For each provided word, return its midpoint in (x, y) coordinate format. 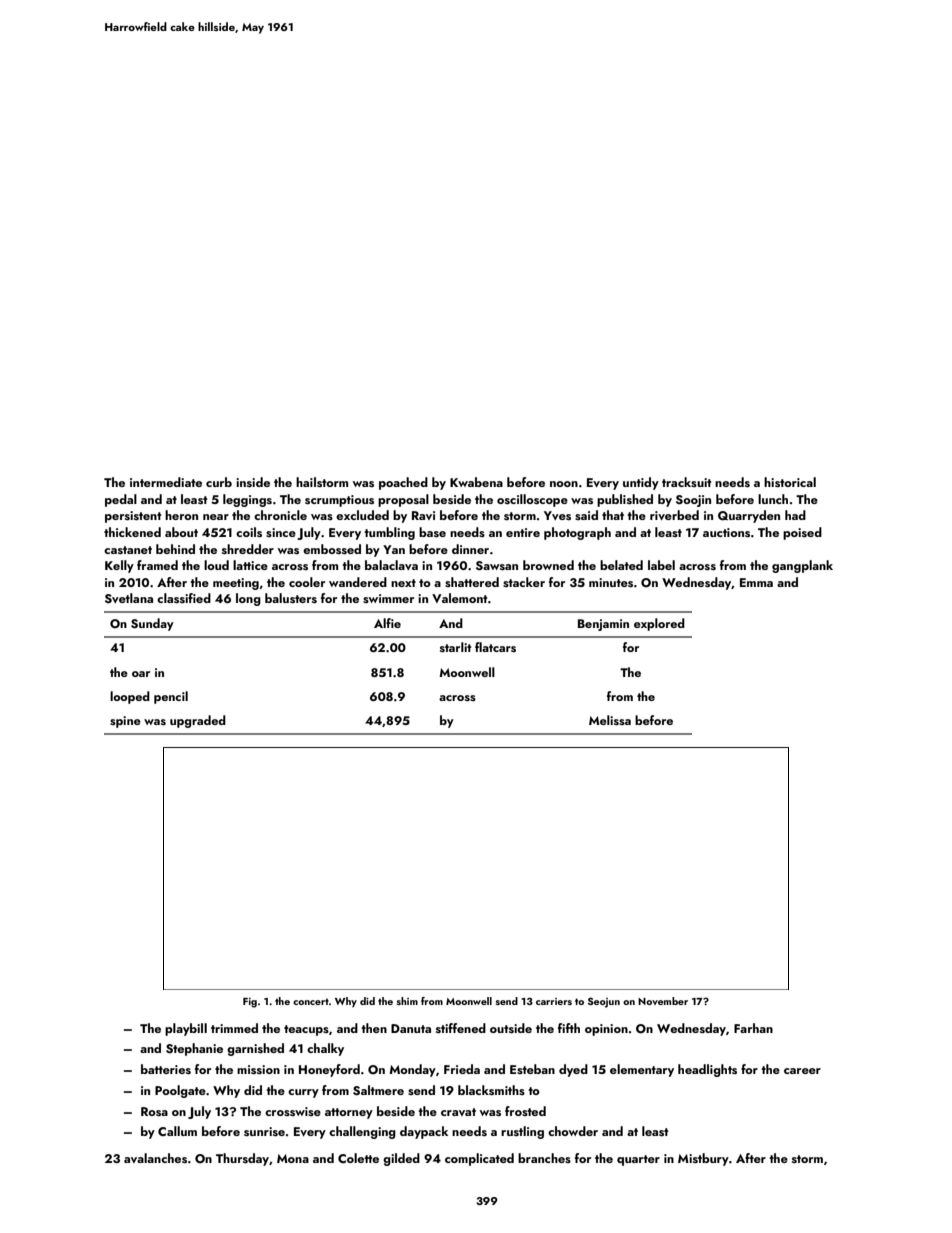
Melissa (610, 720)
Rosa (154, 1111)
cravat (458, 1112)
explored (659, 624)
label (661, 565)
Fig (250, 1003)
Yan (394, 549)
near (216, 517)
